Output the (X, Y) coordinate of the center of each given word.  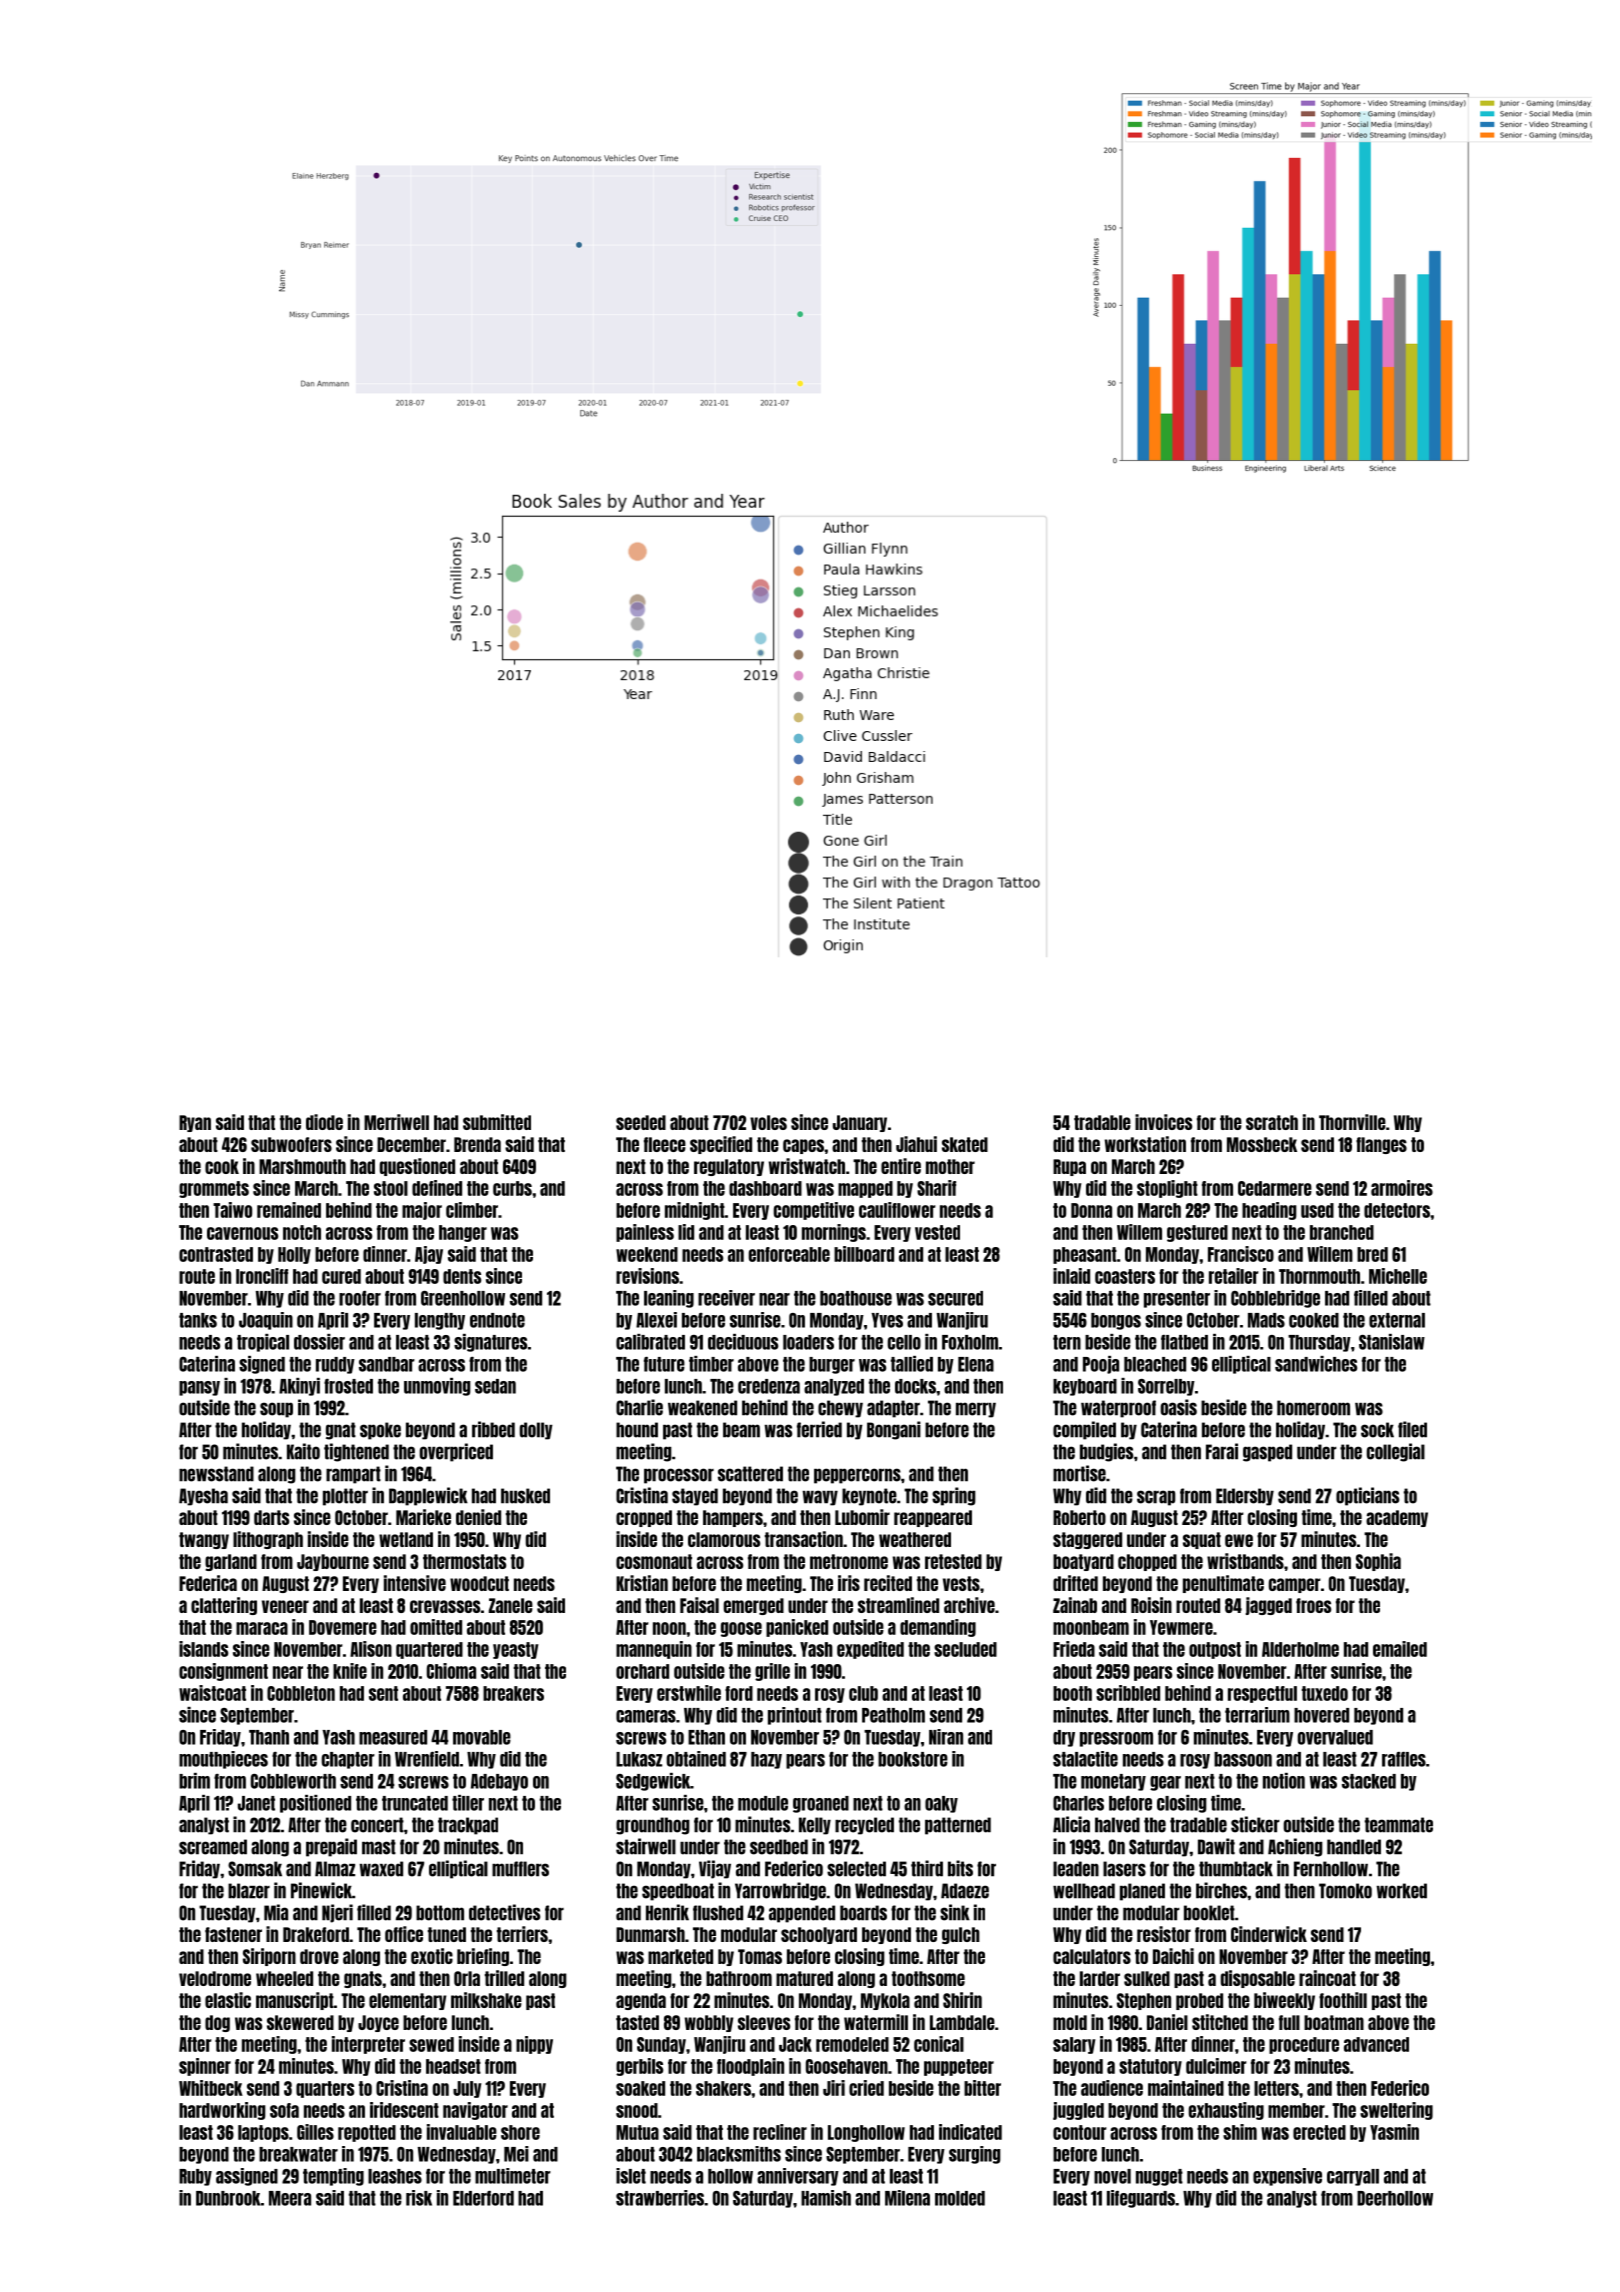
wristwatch (807, 1166)
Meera (290, 2198)
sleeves (764, 2022)
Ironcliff (262, 1276)
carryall (1353, 2177)
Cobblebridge (1275, 1299)
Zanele (511, 1605)
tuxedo (1325, 1693)
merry (976, 1410)
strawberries (660, 2198)
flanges (1381, 1145)
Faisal (699, 1605)
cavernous (242, 1233)
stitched (1220, 2022)
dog (217, 2023)
